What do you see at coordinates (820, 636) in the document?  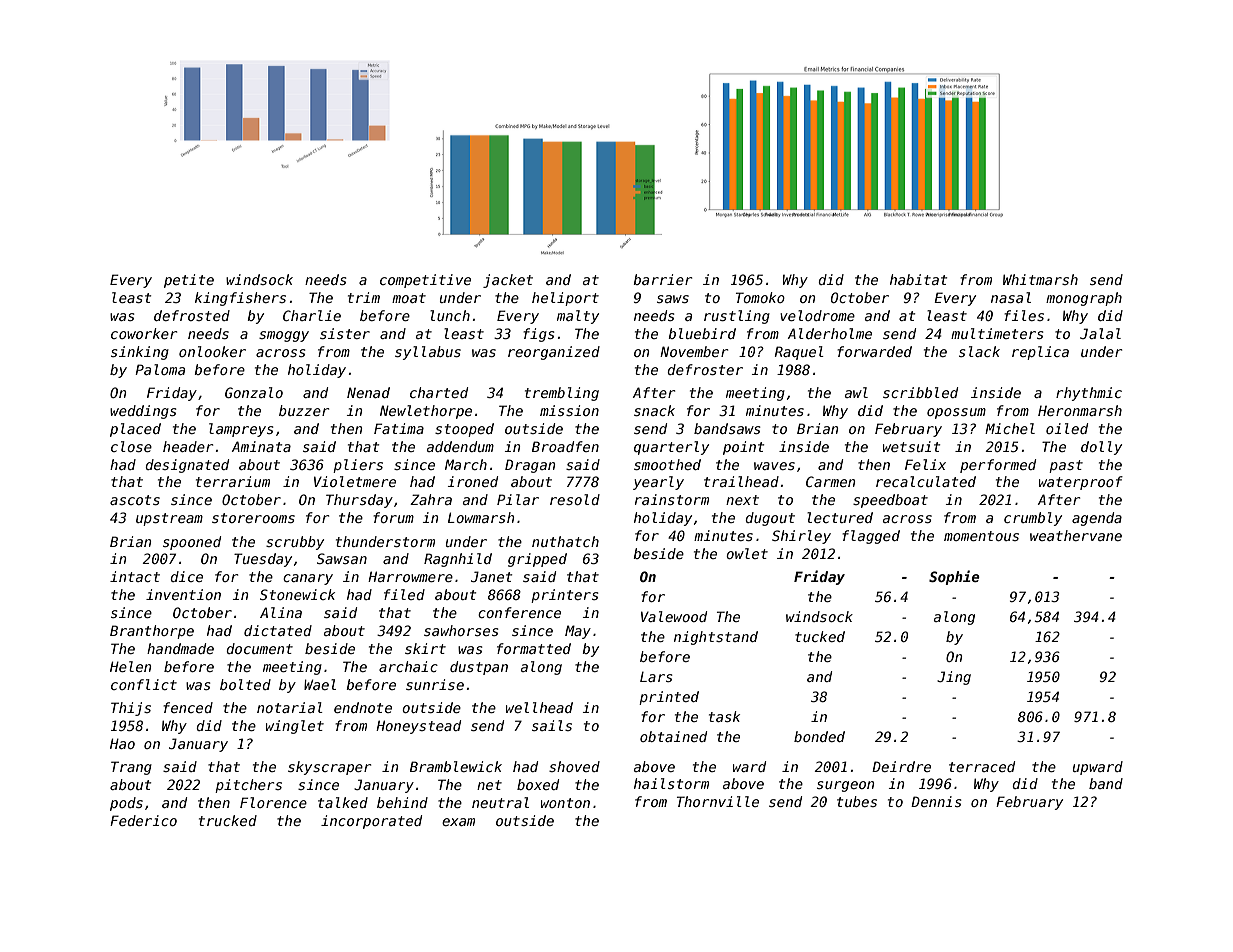 I see `tucked` at bounding box center [820, 636].
